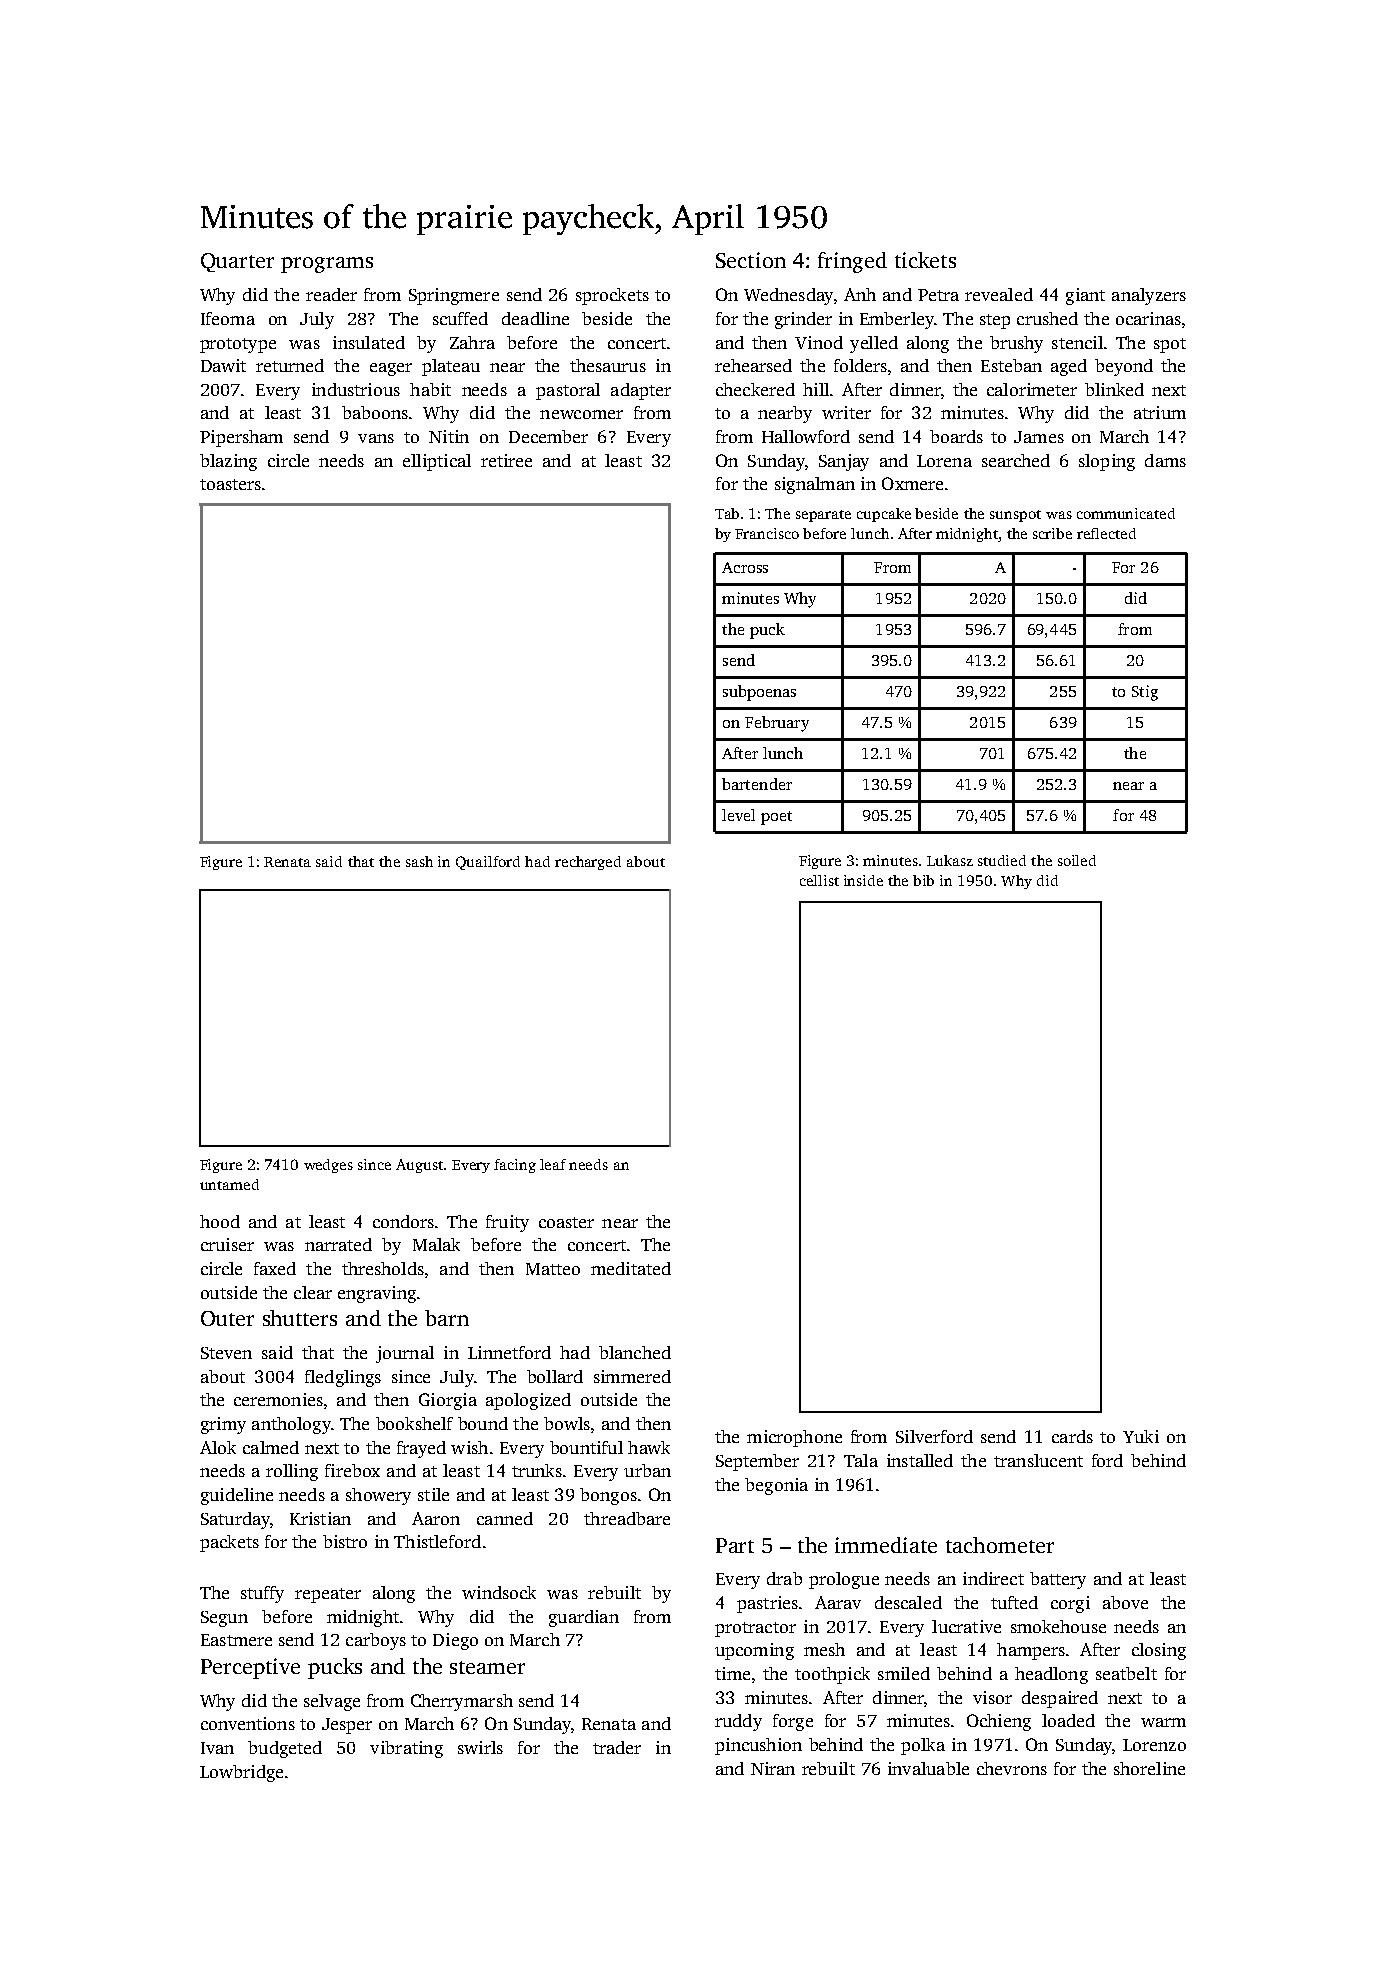 This document has width=1386, height=1969. I want to click on cards, so click(1072, 1436).
